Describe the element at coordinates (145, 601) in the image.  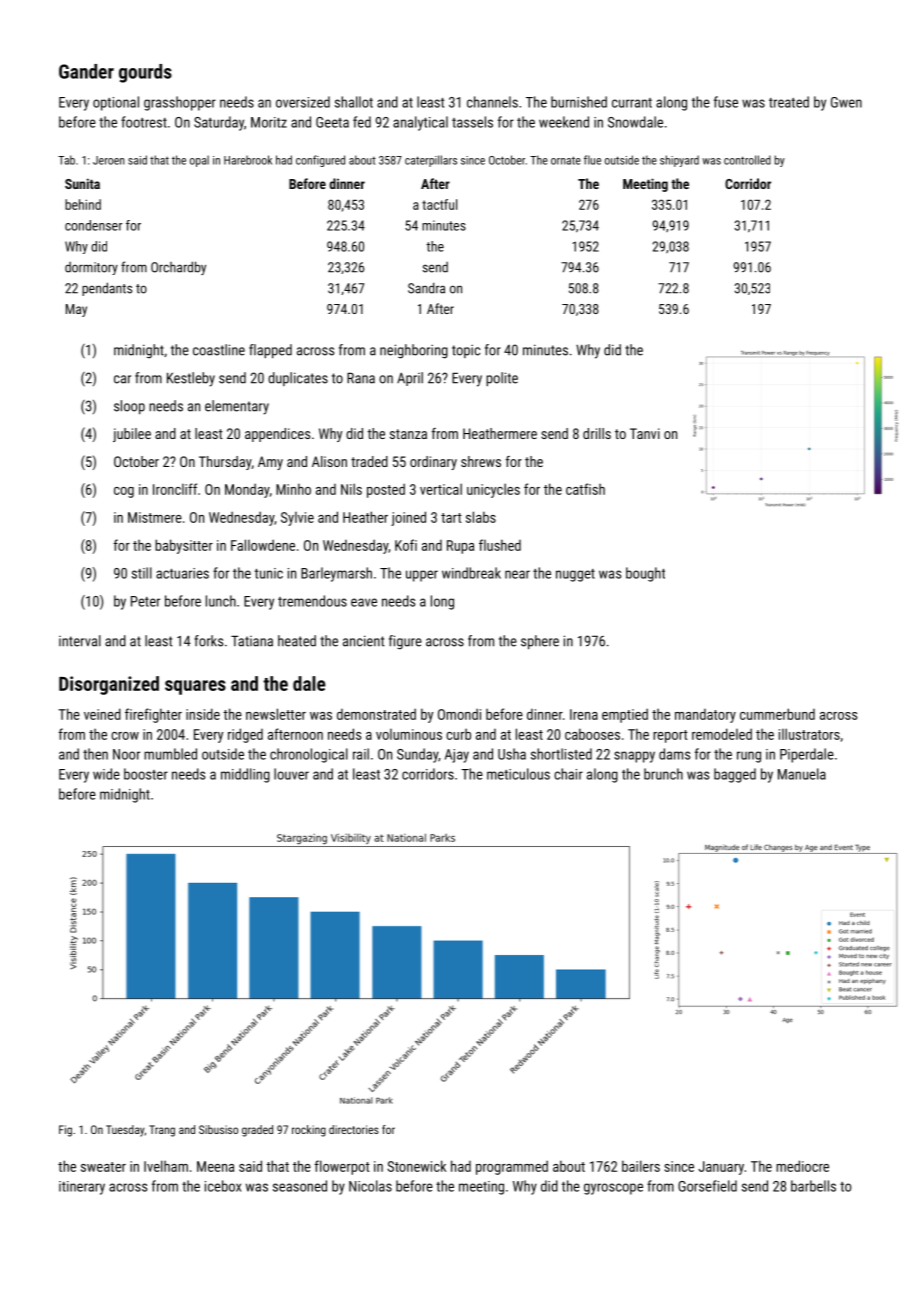
I see `Peter` at that location.
